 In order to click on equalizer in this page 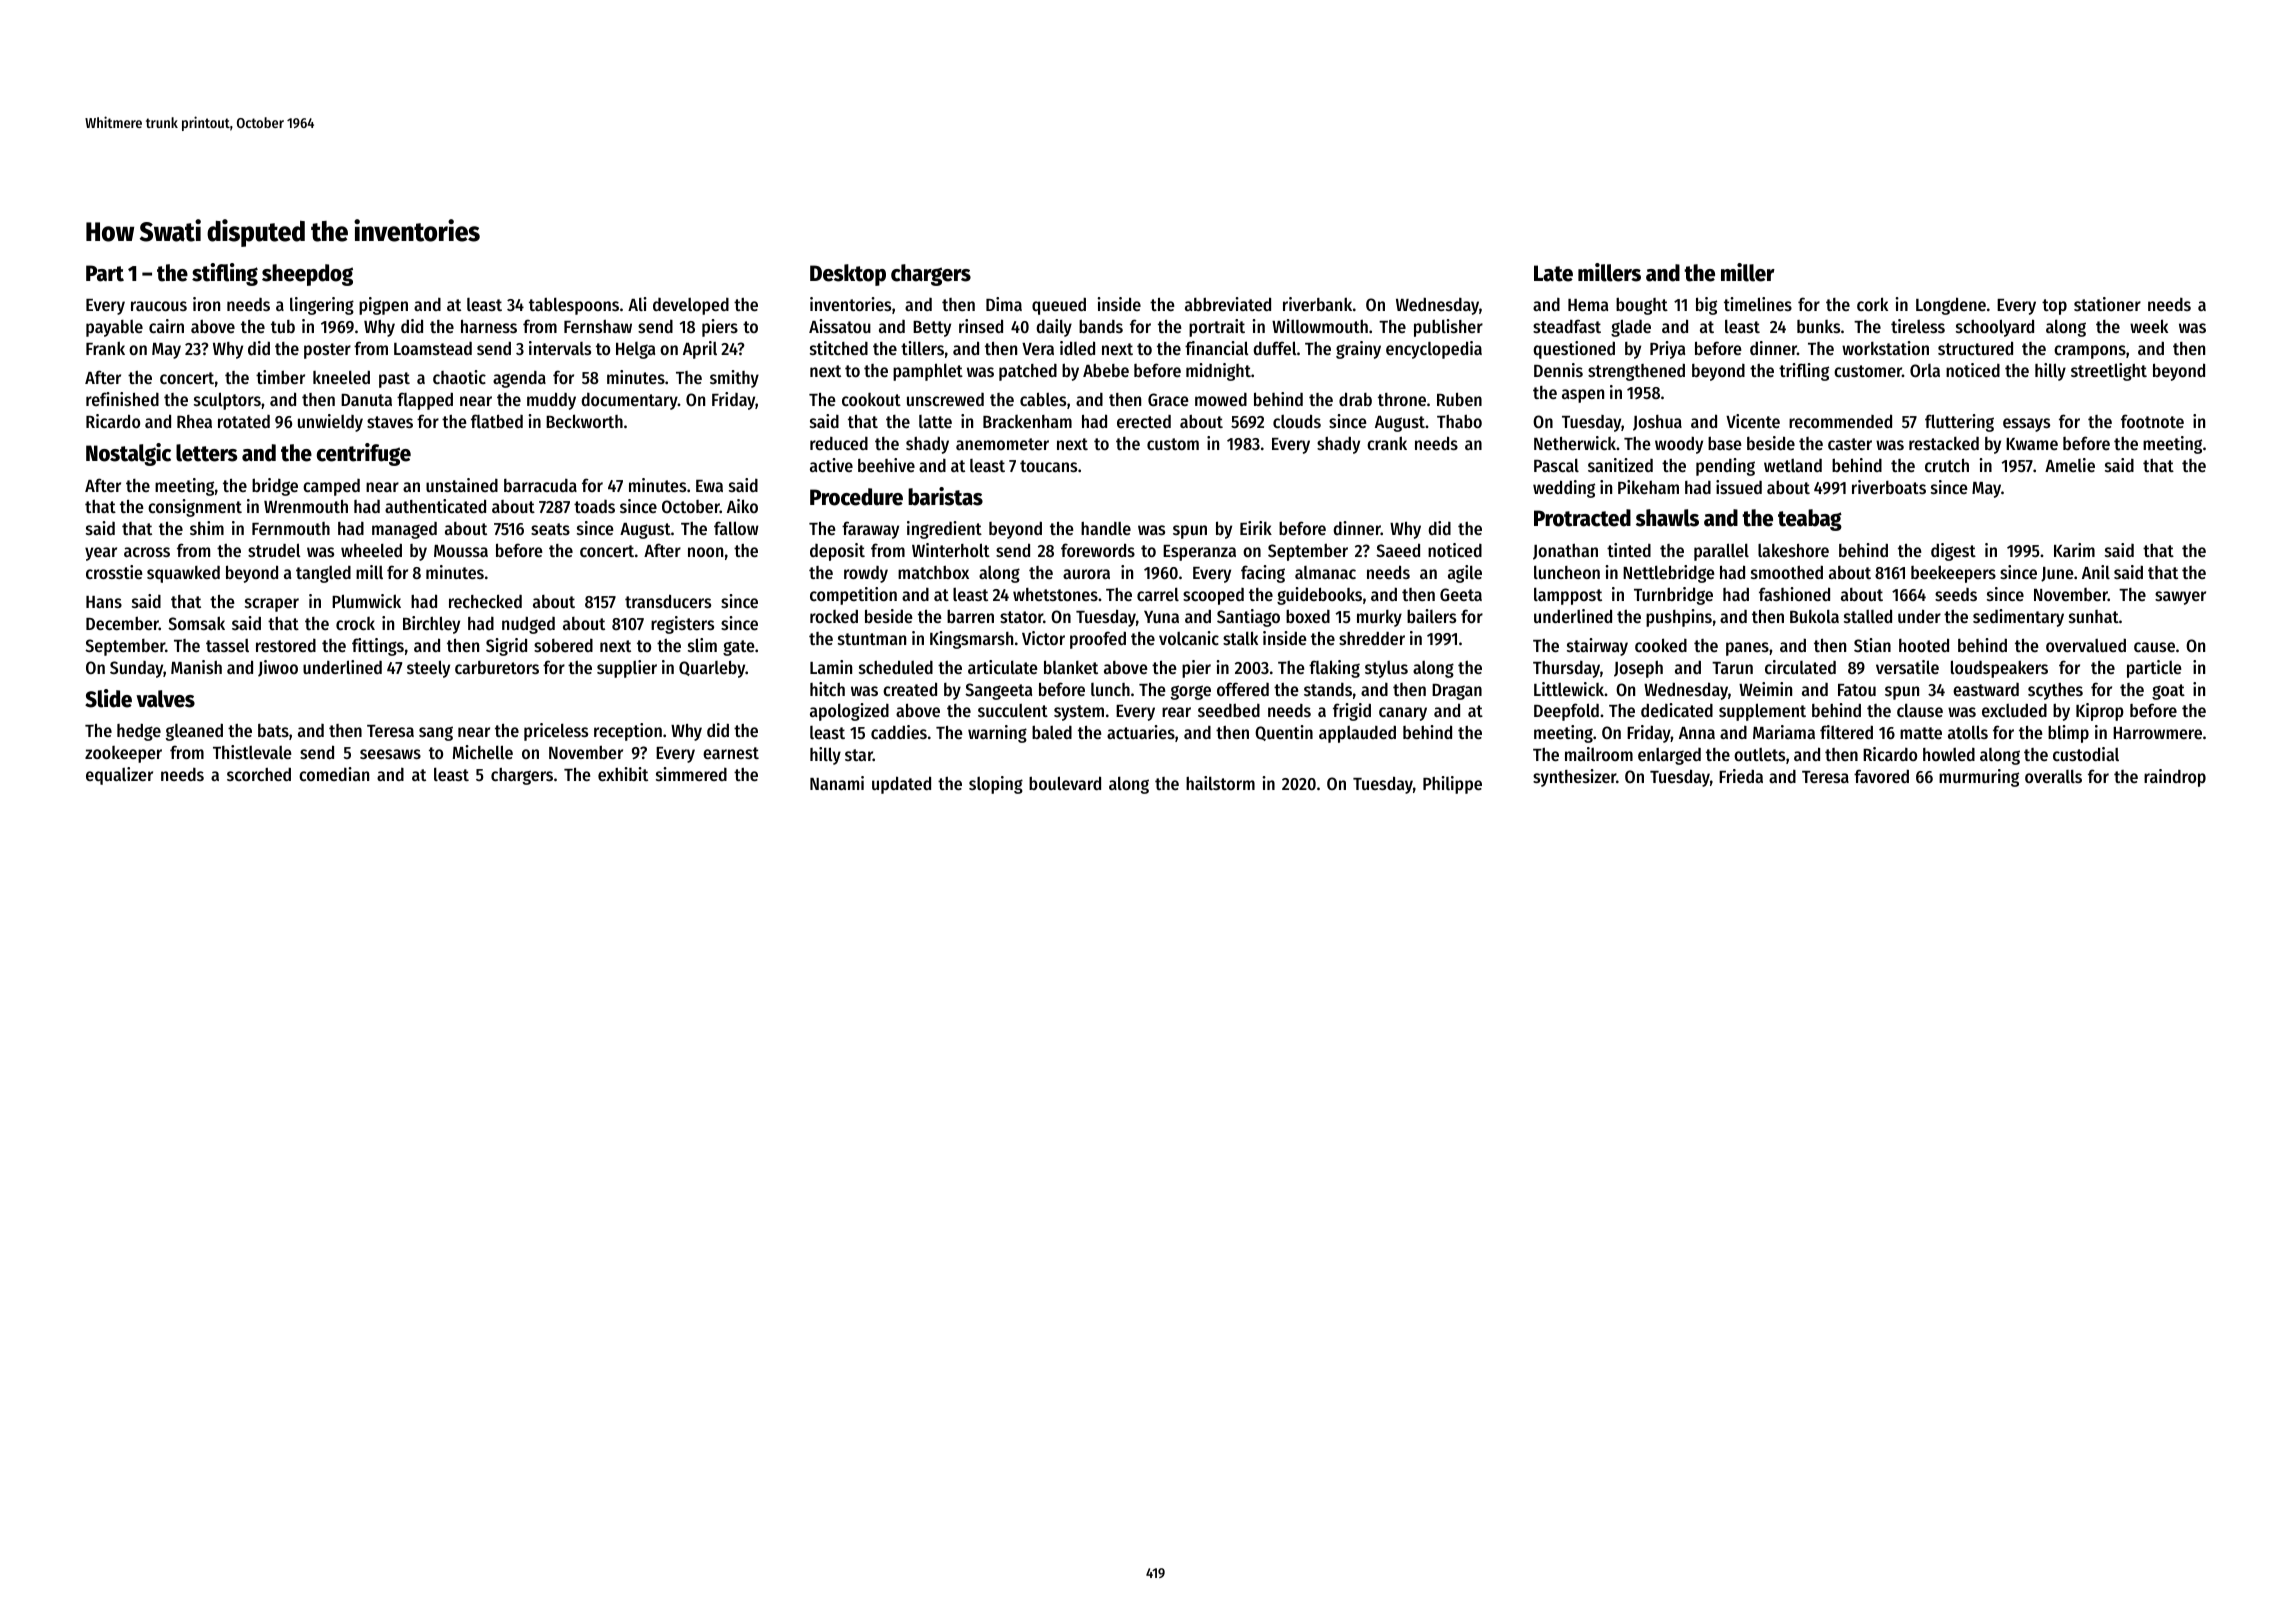, I will do `click(119, 776)`.
